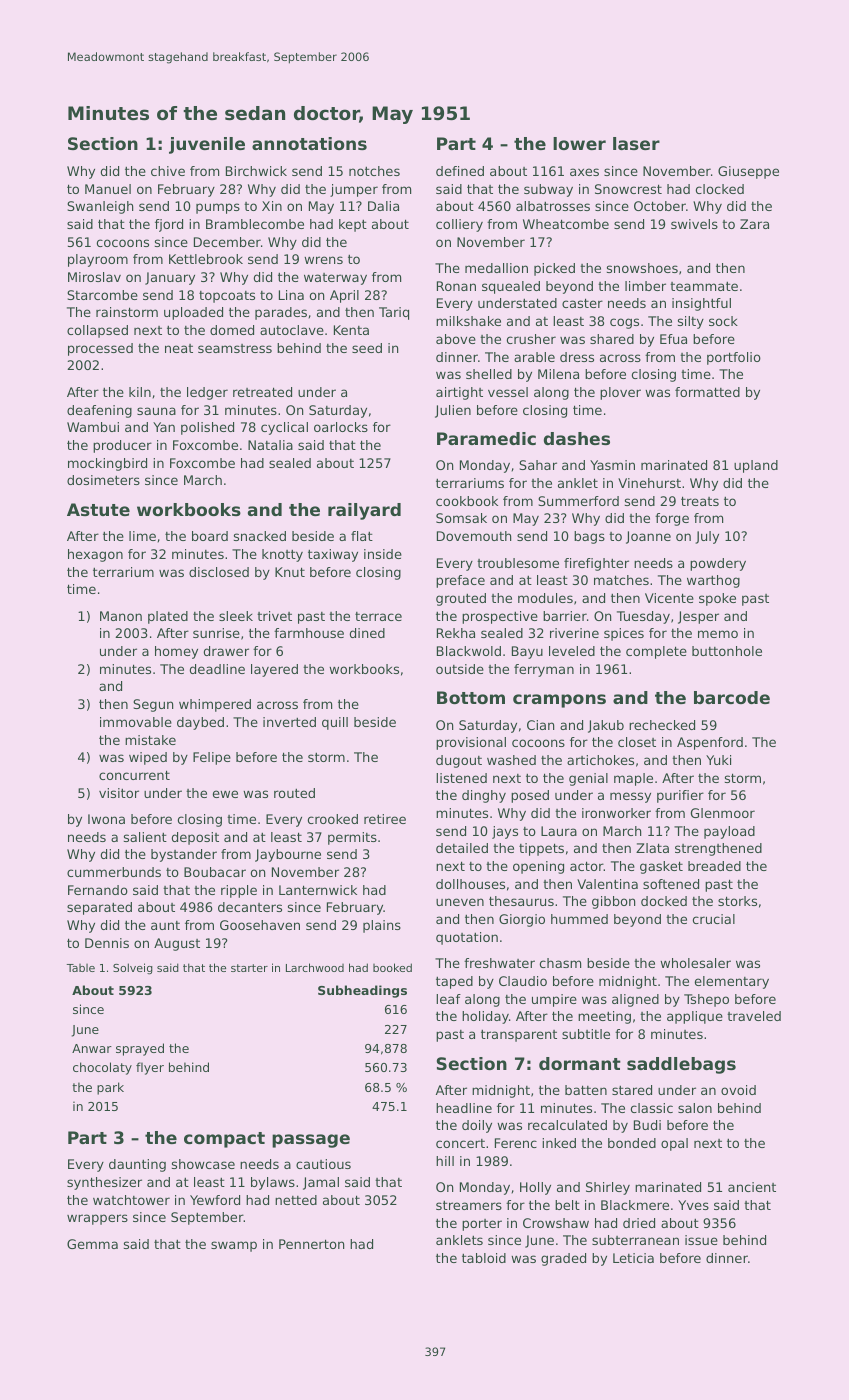 The height and width of the screenshot is (1400, 849). I want to click on leaf, so click(448, 999).
